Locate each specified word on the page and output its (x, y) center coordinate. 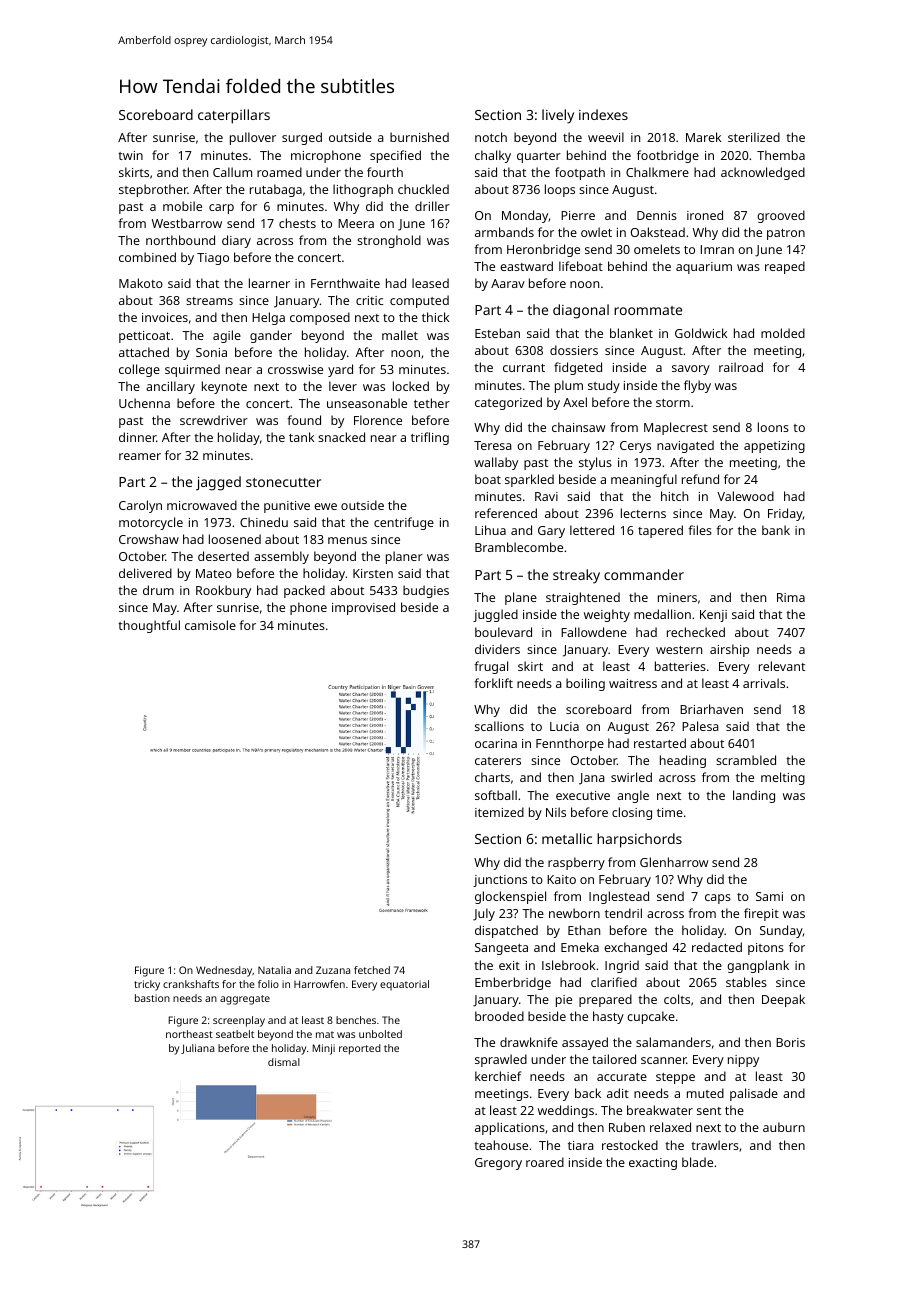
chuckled (423, 189)
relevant (782, 666)
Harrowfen (319, 984)
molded (783, 333)
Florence (378, 420)
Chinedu (264, 522)
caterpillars (234, 116)
